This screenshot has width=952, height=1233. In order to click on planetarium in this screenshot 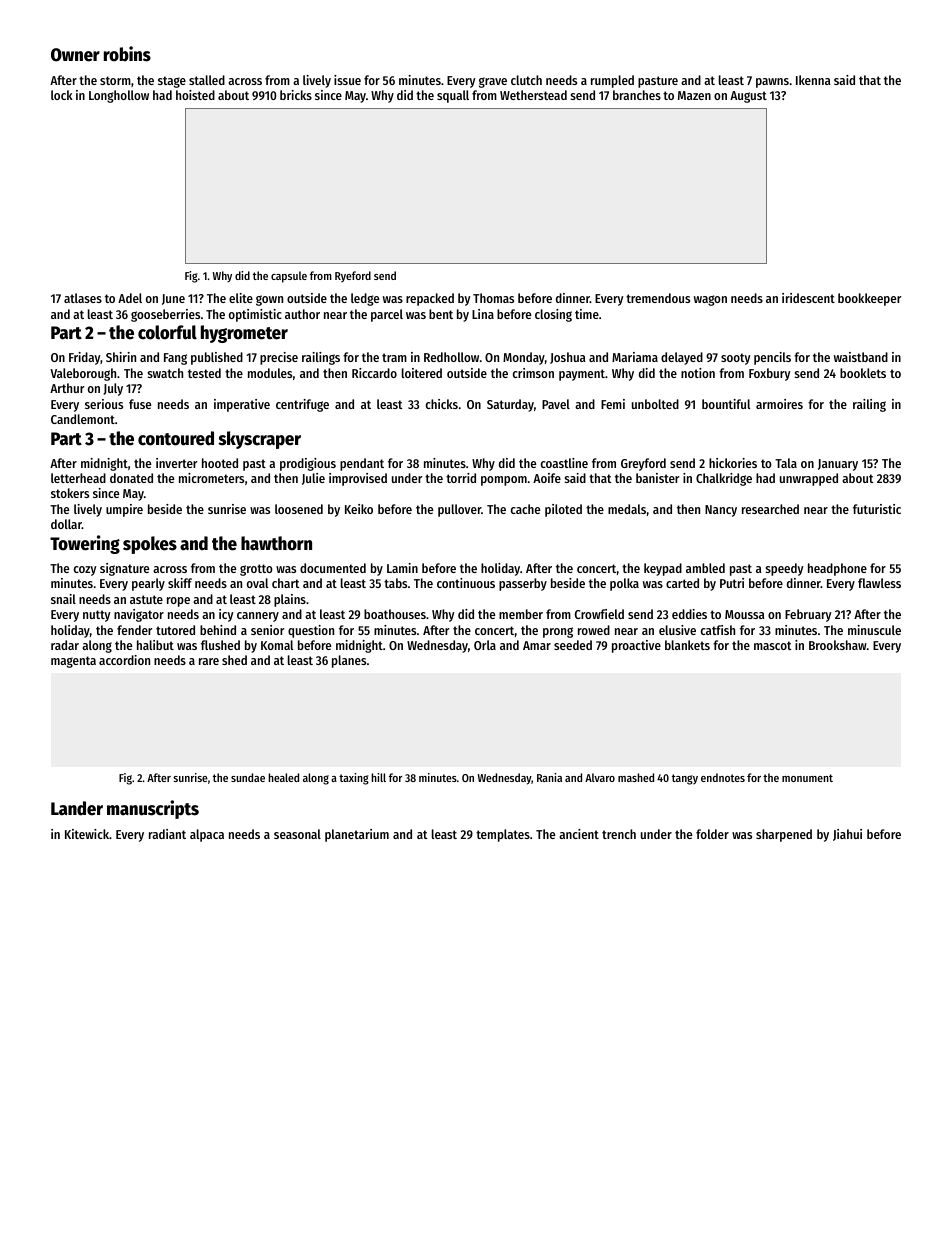, I will do `click(357, 835)`.
